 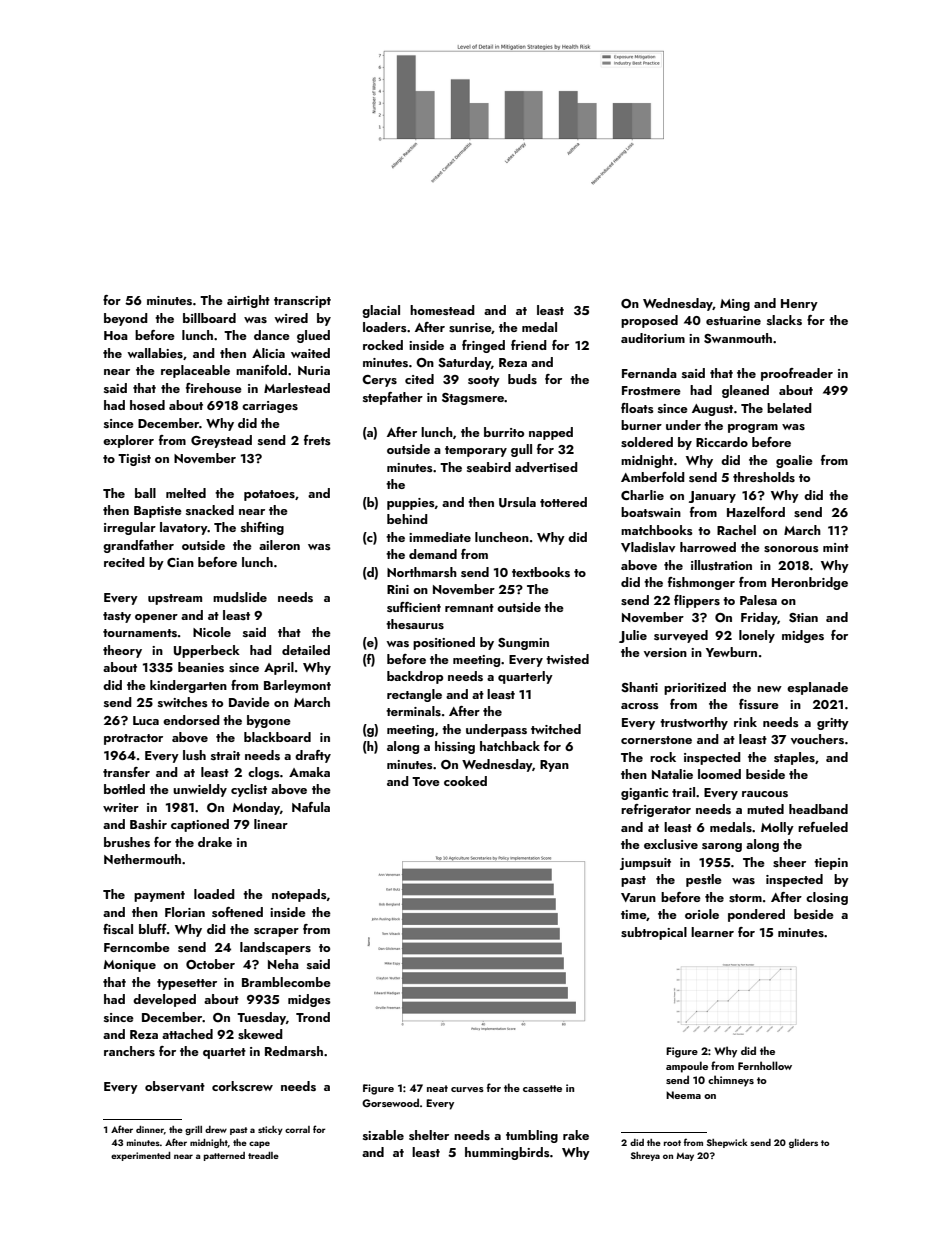 What do you see at coordinates (138, 546) in the document?
I see `grandfather` at bounding box center [138, 546].
